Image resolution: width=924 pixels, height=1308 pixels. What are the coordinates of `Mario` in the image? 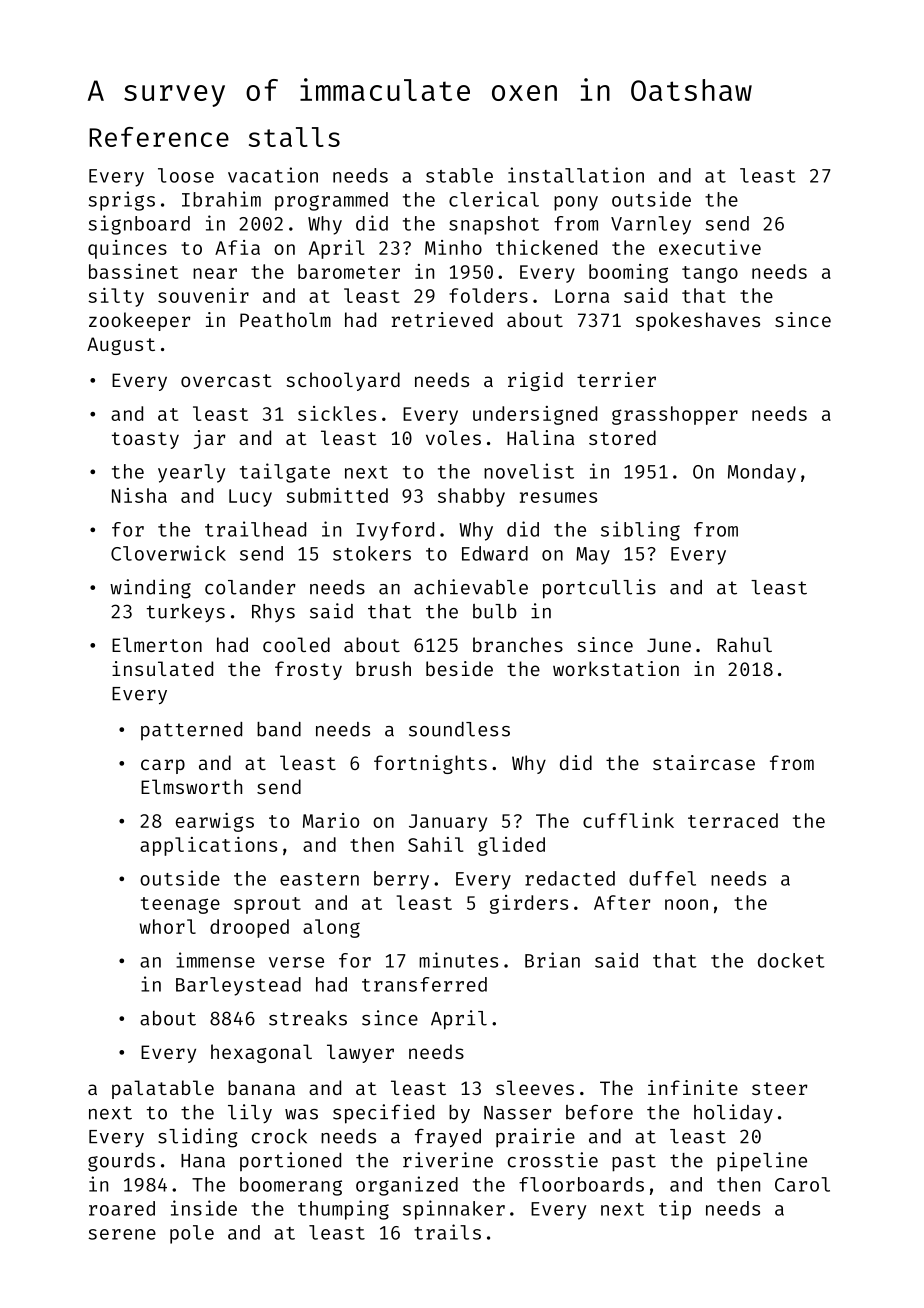 It's located at (331, 820).
